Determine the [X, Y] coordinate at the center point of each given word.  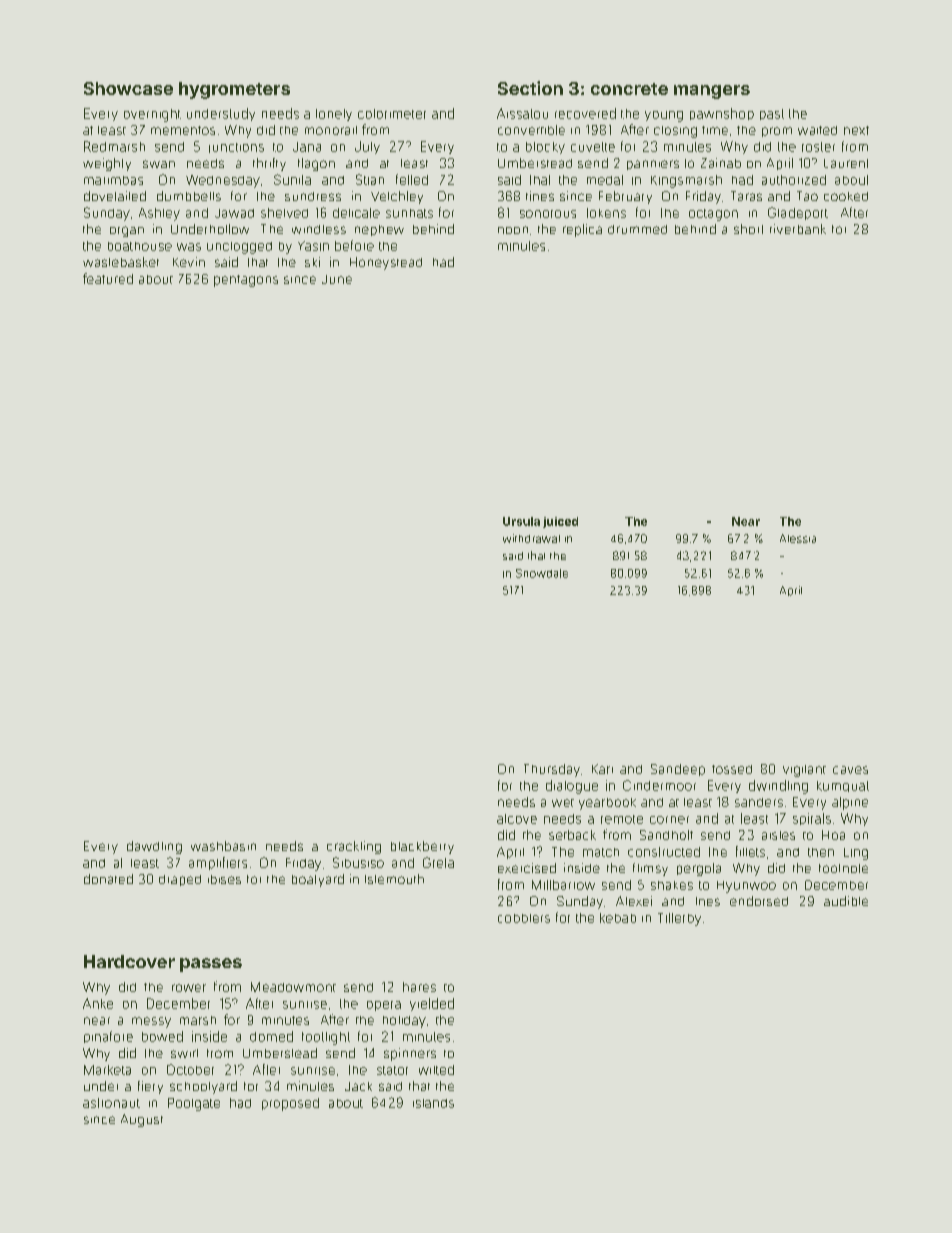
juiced [560, 522]
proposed [290, 1104]
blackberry [422, 847]
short [748, 229]
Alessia [798, 538]
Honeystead [386, 263]
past [772, 114]
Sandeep [678, 770]
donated [108, 879]
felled [412, 179]
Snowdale [542, 573]
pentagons [246, 281]
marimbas [113, 180]
